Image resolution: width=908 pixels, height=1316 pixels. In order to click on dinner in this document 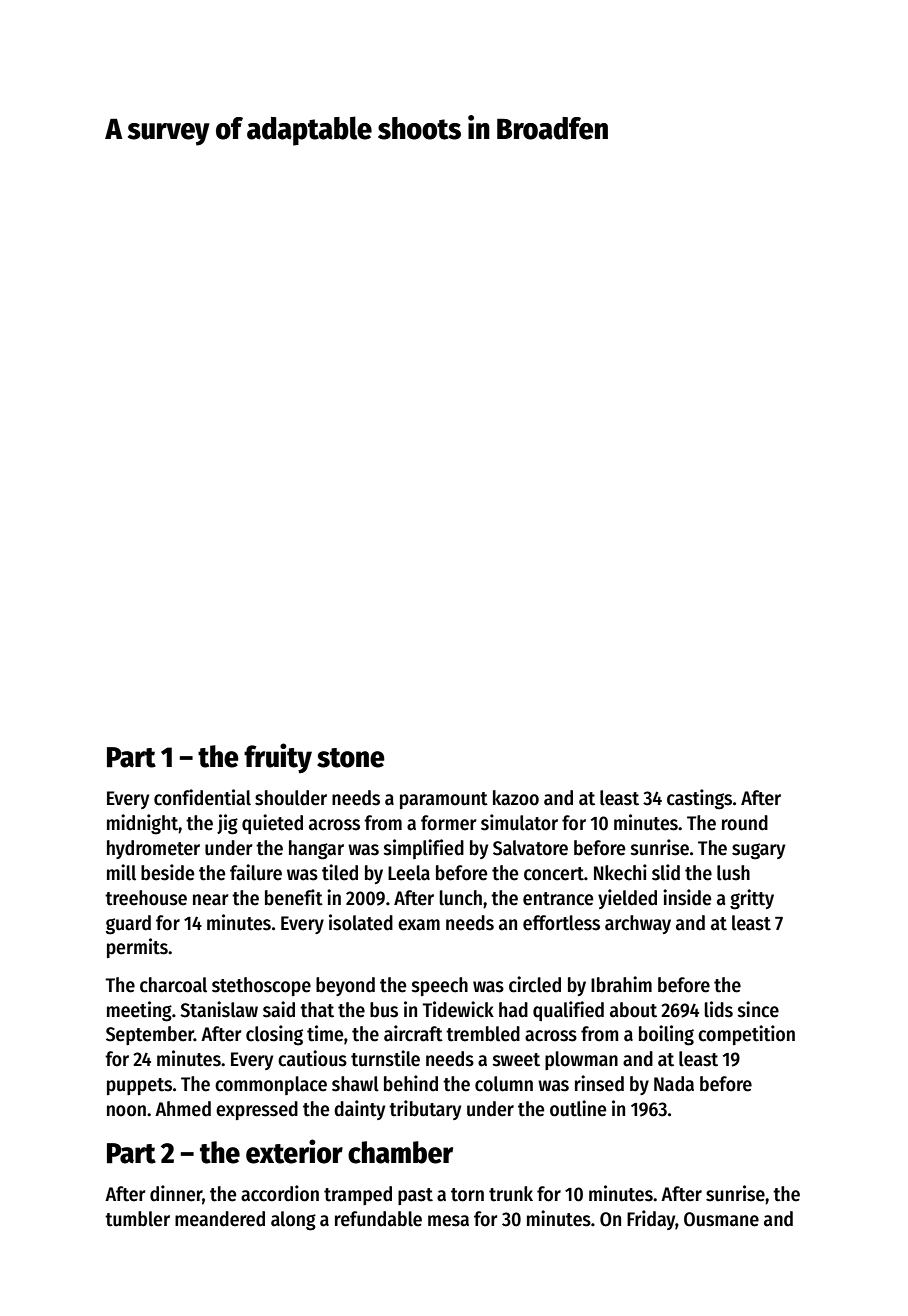, I will do `click(176, 1193)`.
